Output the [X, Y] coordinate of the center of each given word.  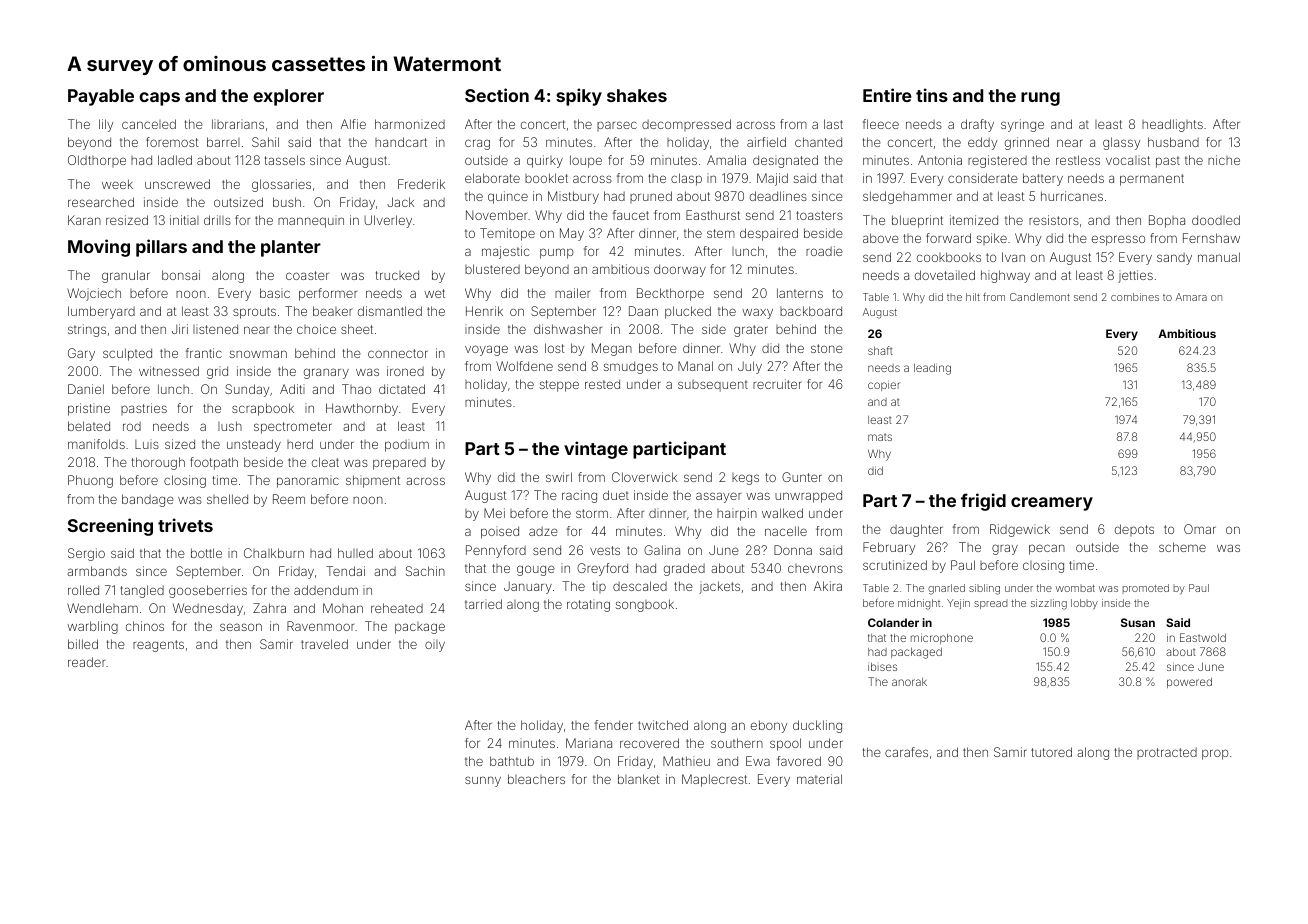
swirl [559, 477]
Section [497, 95]
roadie [824, 251]
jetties [1135, 276]
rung [1040, 99]
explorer [288, 97]
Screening [110, 527]
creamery [1052, 504]
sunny [483, 781]
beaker [332, 311]
